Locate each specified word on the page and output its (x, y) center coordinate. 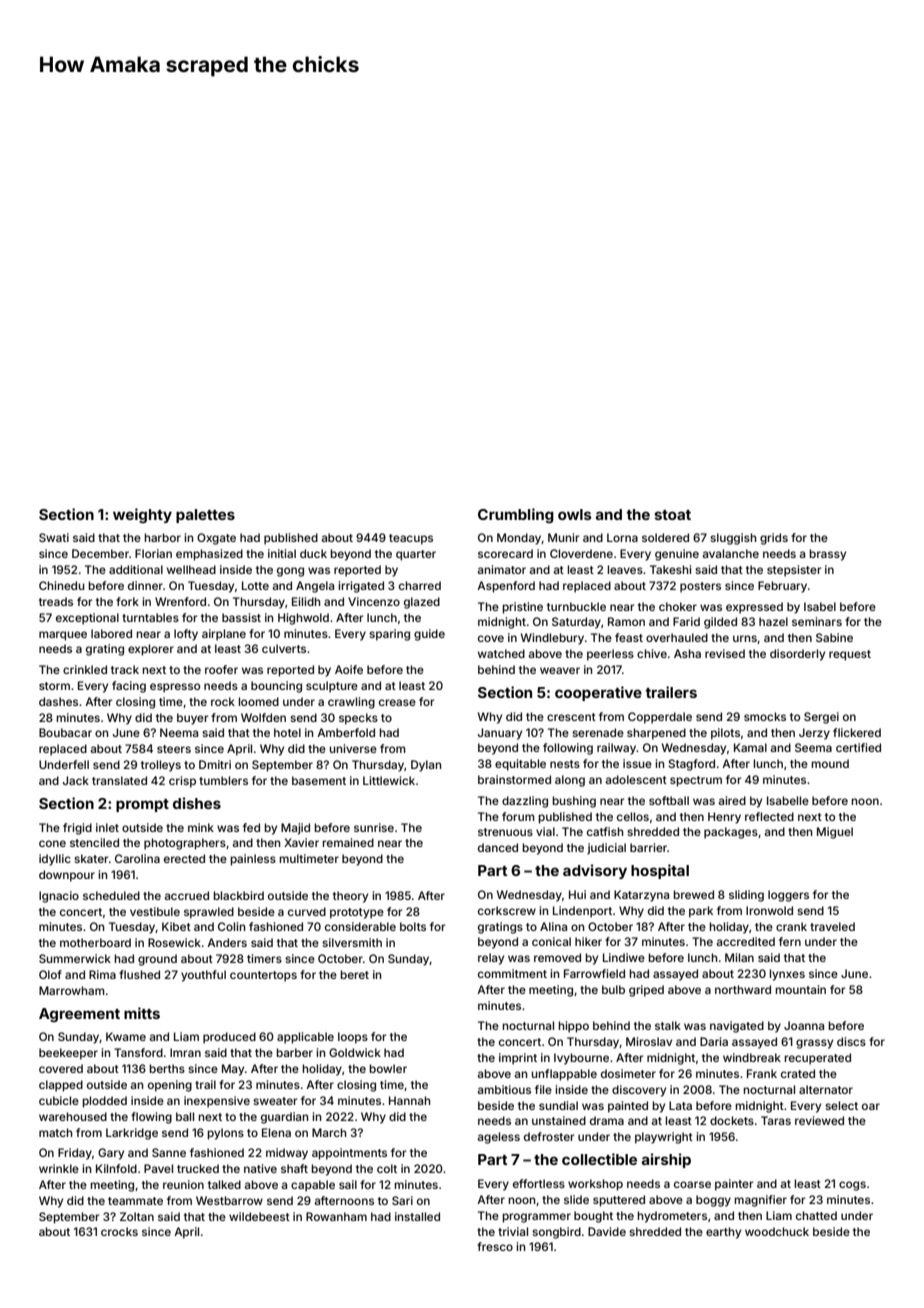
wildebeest (259, 1216)
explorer (151, 650)
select (841, 1105)
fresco (495, 1246)
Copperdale (660, 718)
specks (358, 719)
